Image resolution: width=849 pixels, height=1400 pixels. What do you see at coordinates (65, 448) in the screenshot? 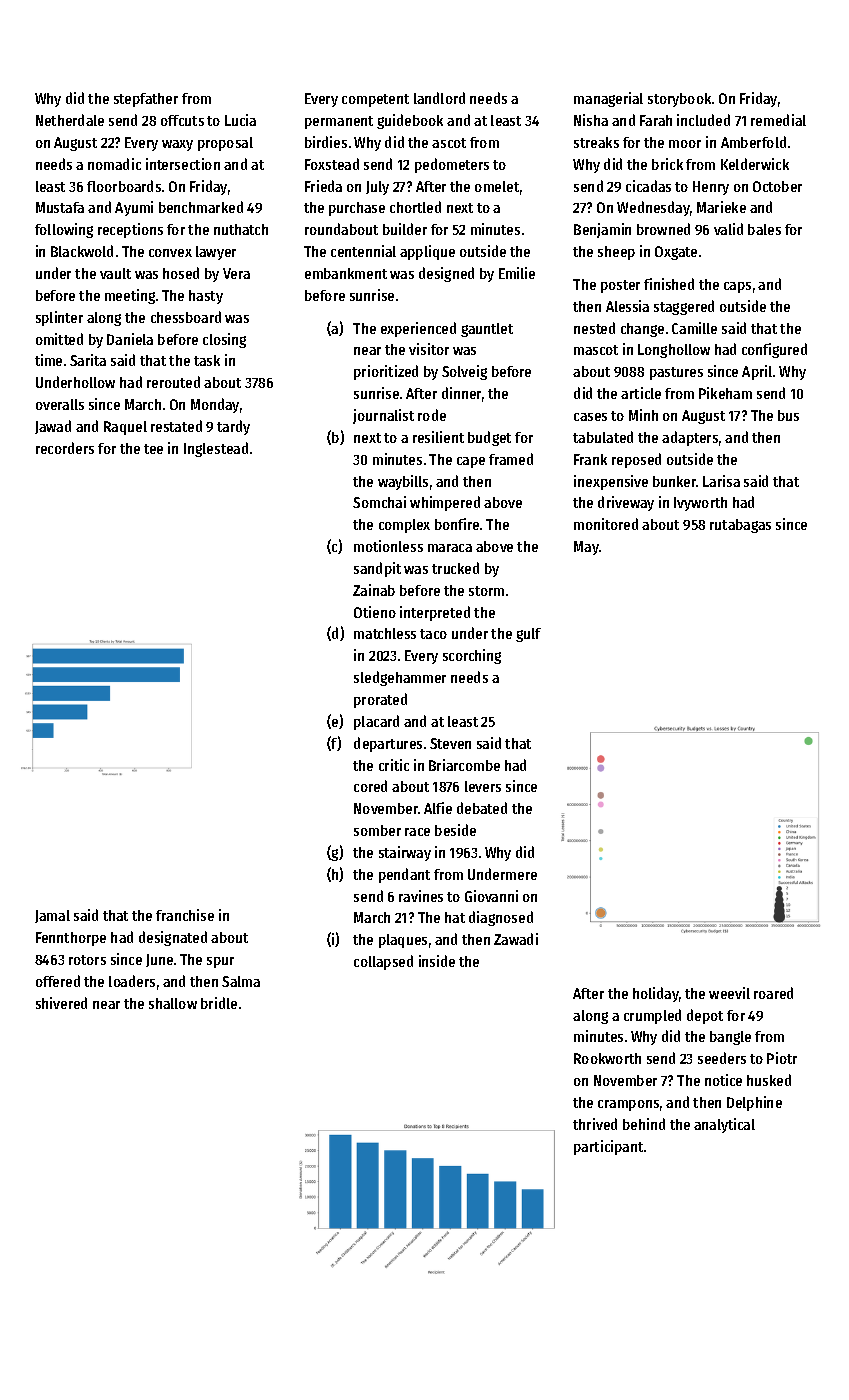
I see `recorders` at bounding box center [65, 448].
